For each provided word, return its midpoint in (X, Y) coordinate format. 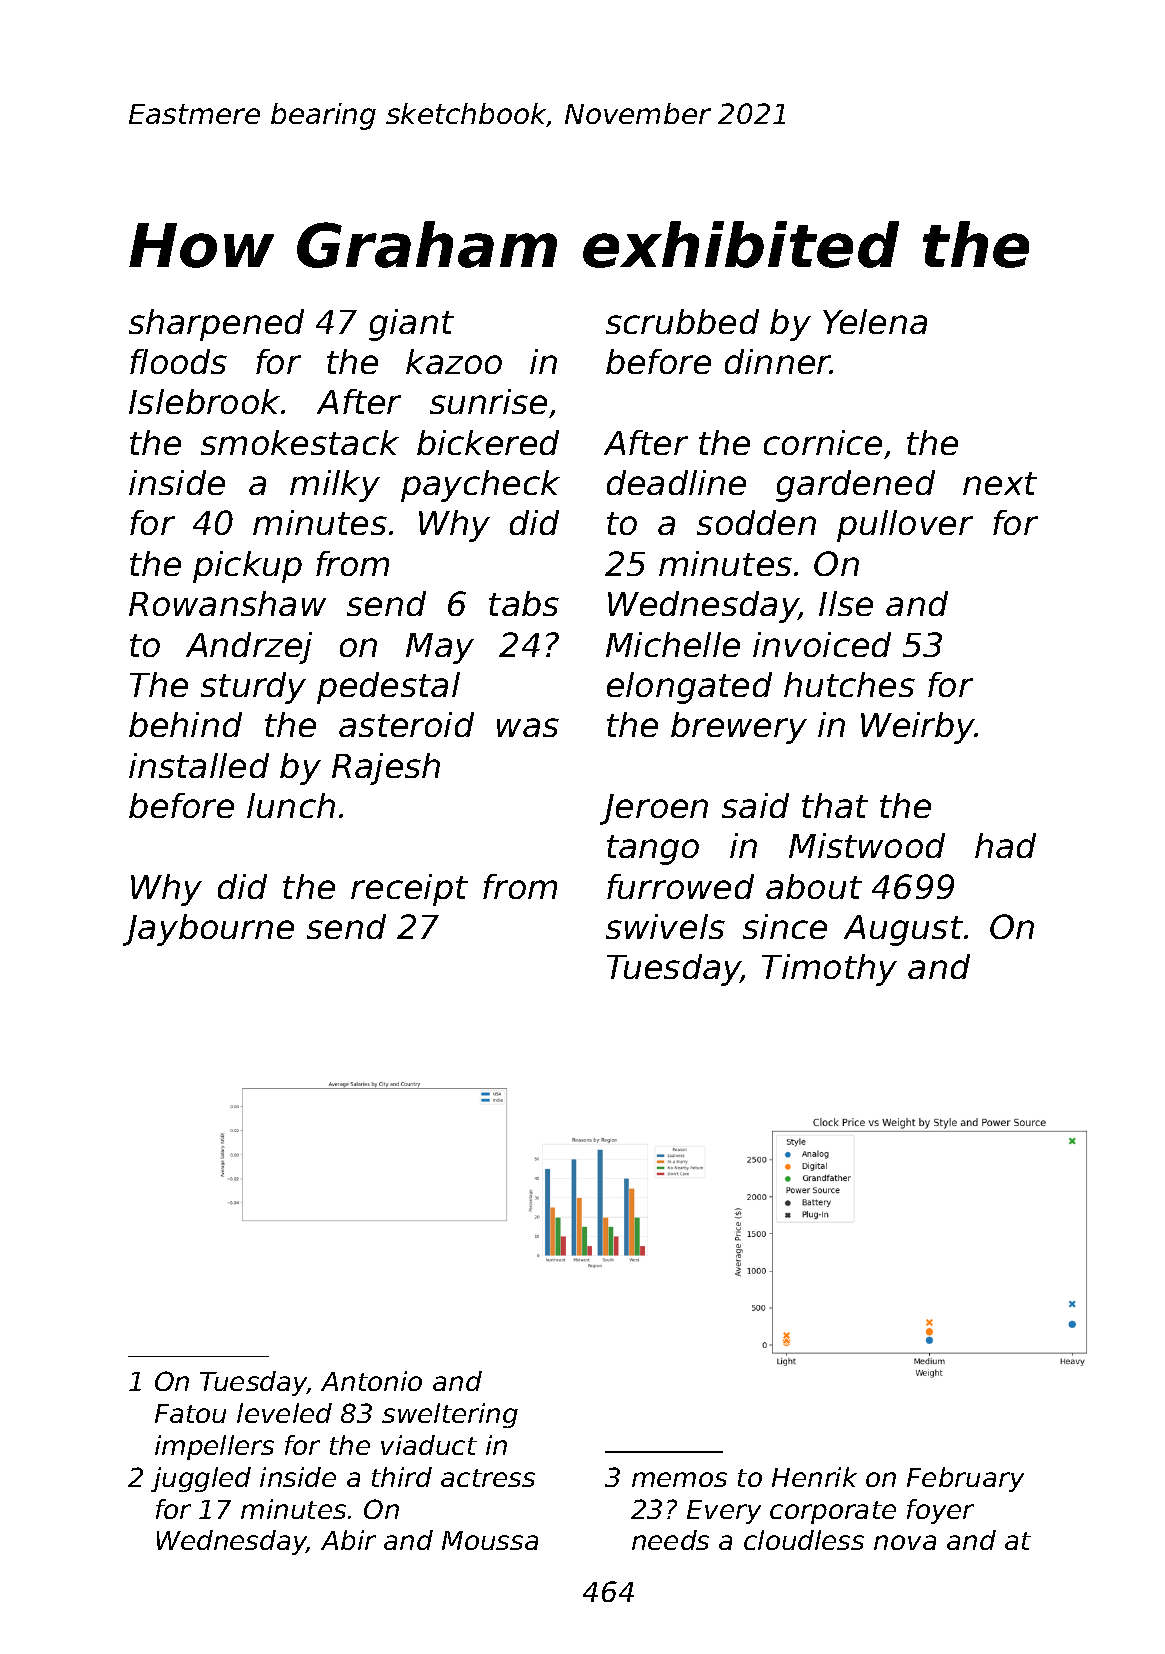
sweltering (450, 1415)
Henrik (814, 1477)
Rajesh (386, 769)
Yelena (875, 321)
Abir (348, 1540)
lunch (291, 805)
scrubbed (682, 321)
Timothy (829, 970)
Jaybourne (208, 930)
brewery (739, 728)
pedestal (388, 688)
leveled (284, 1413)
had (1005, 845)
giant (411, 325)
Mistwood (867, 845)
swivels (665, 926)
